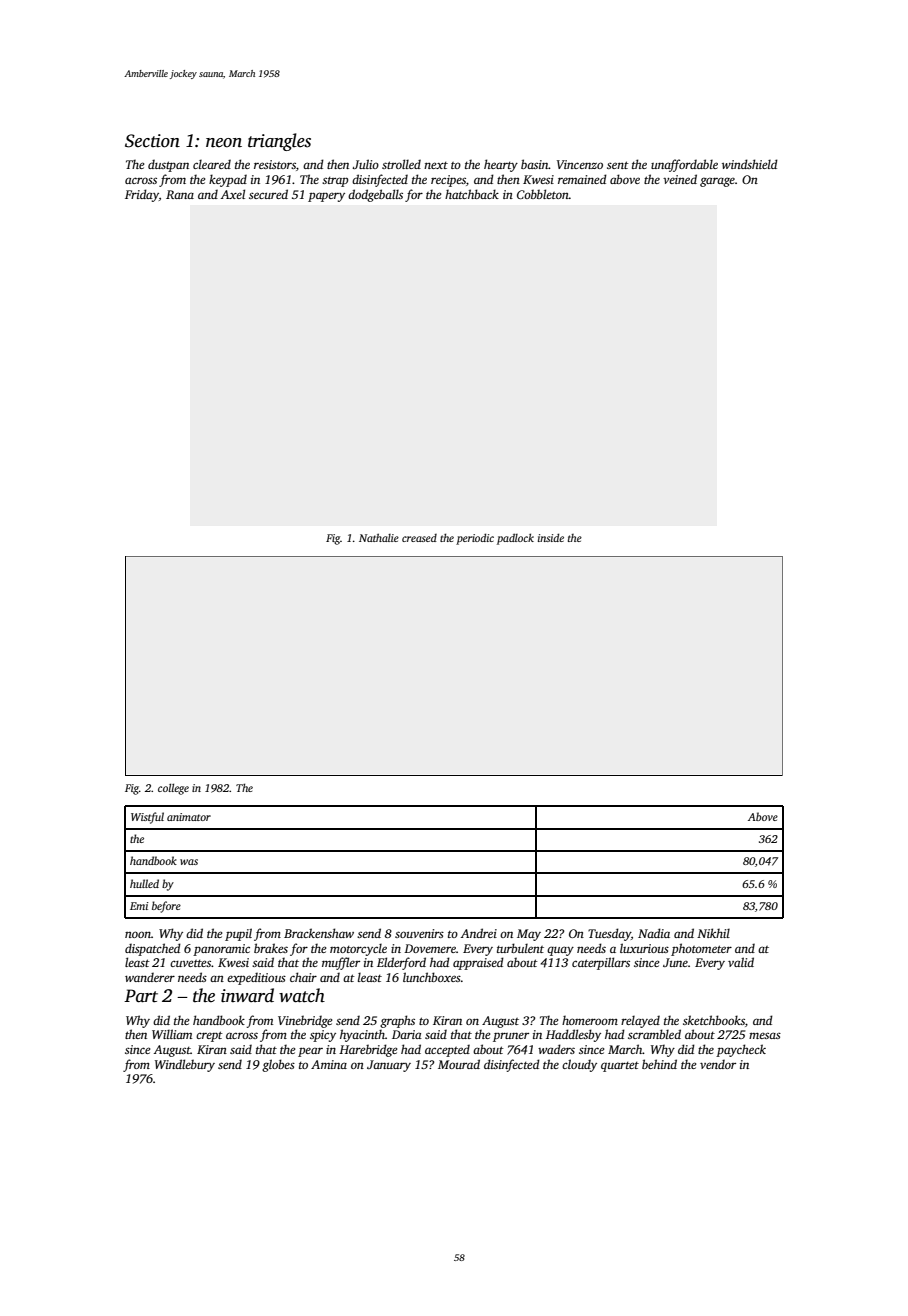 The image size is (908, 1316). What do you see at coordinates (750, 164) in the screenshot?
I see `windshield` at bounding box center [750, 164].
